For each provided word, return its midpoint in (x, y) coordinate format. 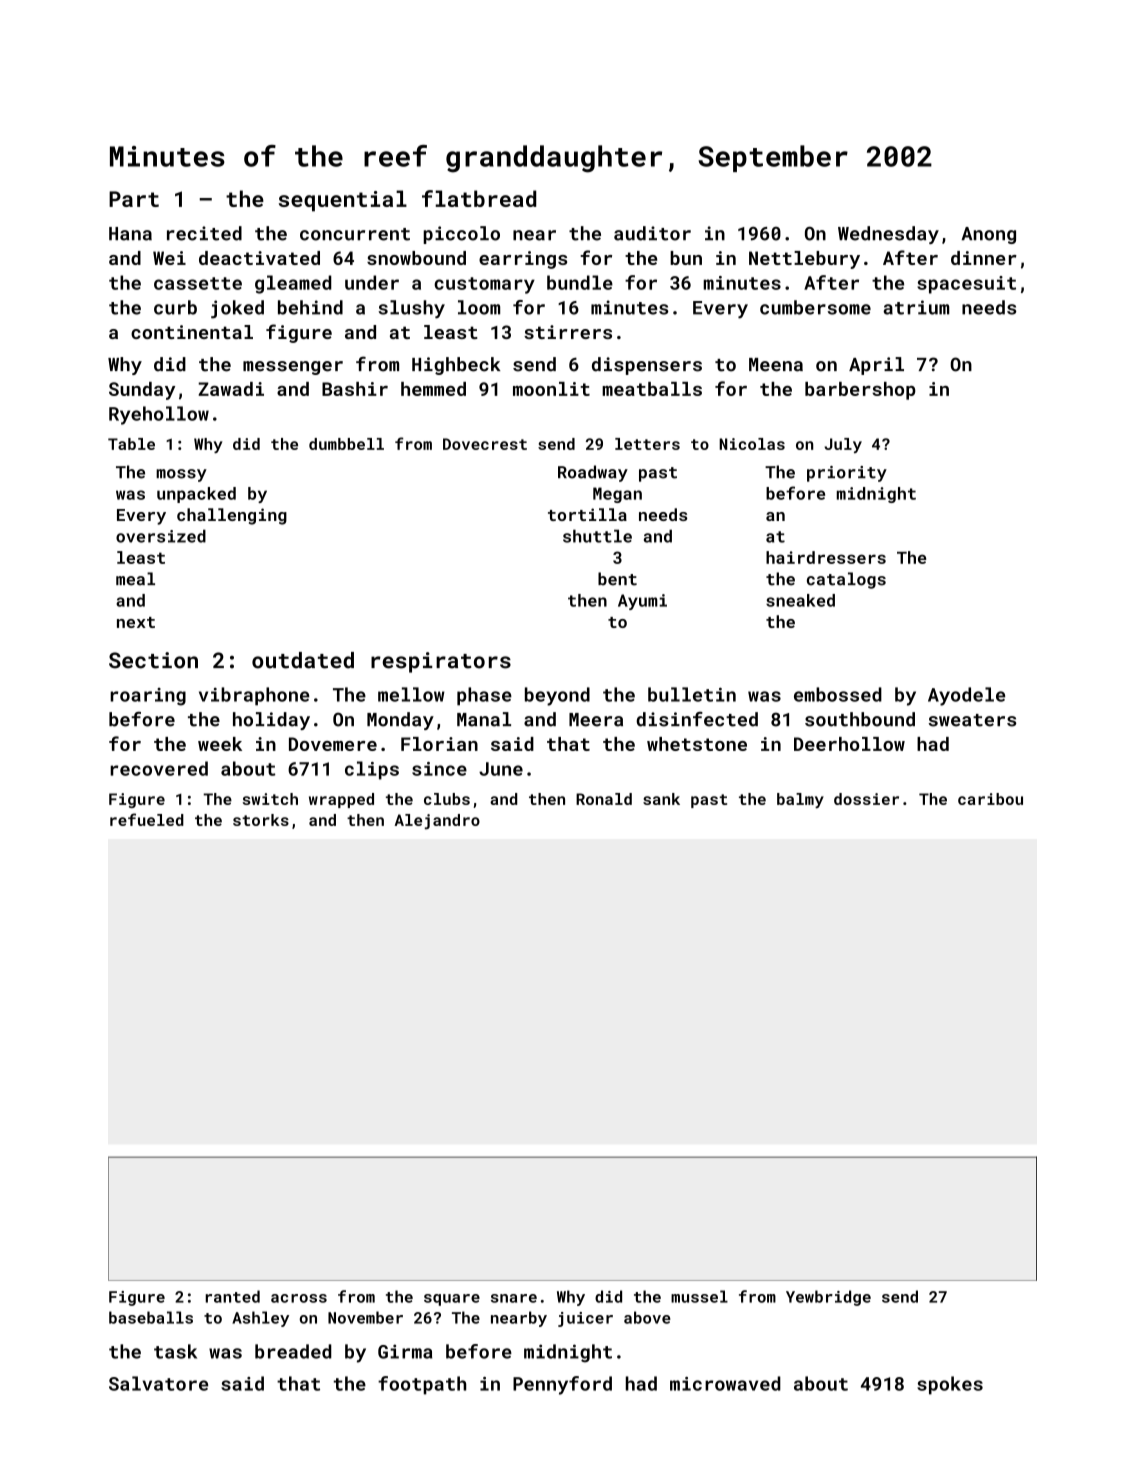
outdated (303, 660)
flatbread (479, 198)
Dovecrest (485, 444)
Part (134, 199)
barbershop (860, 391)
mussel (699, 1296)
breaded (293, 1351)
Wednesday (888, 235)
